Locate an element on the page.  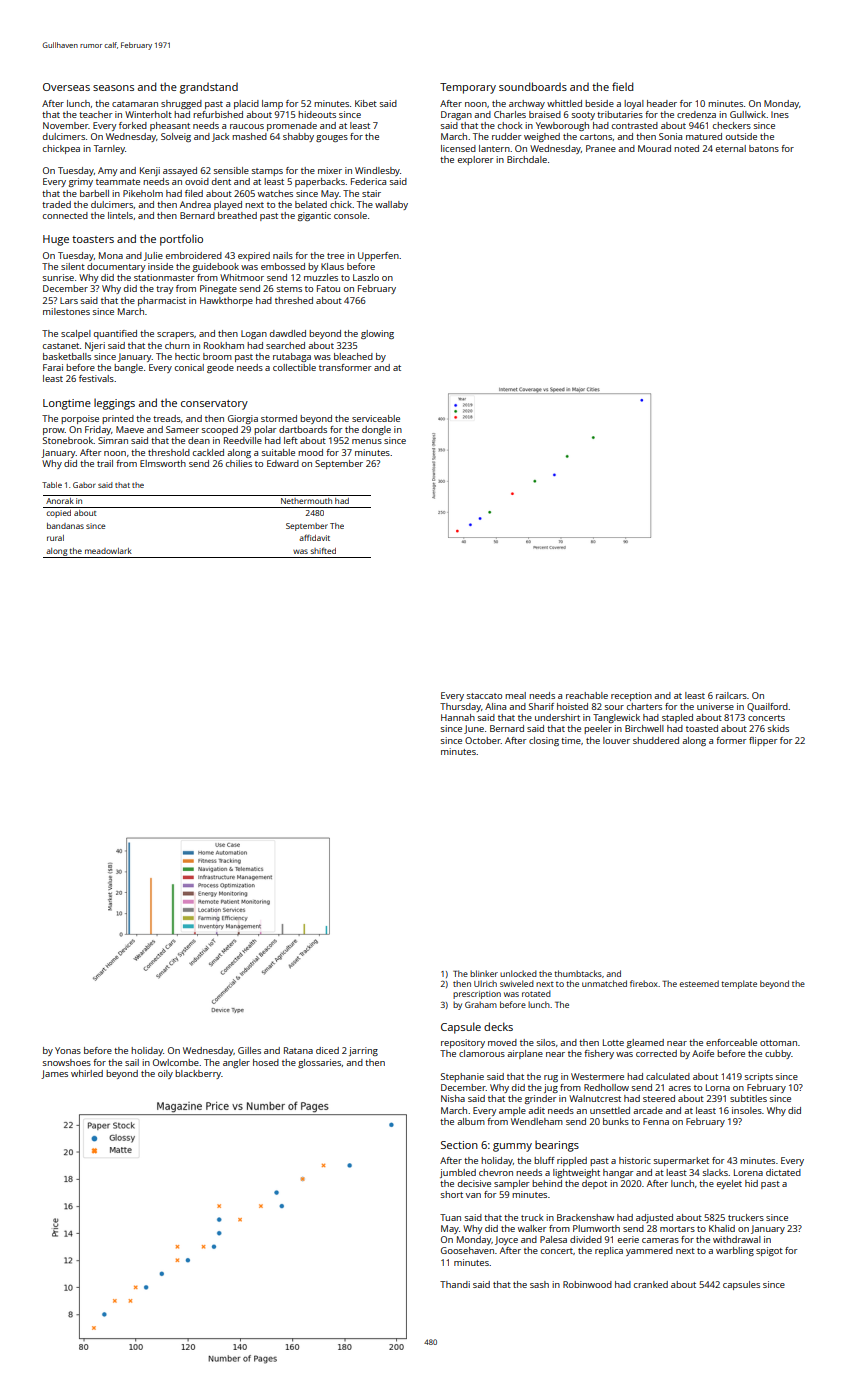
oily is located at coordinates (165, 1074).
